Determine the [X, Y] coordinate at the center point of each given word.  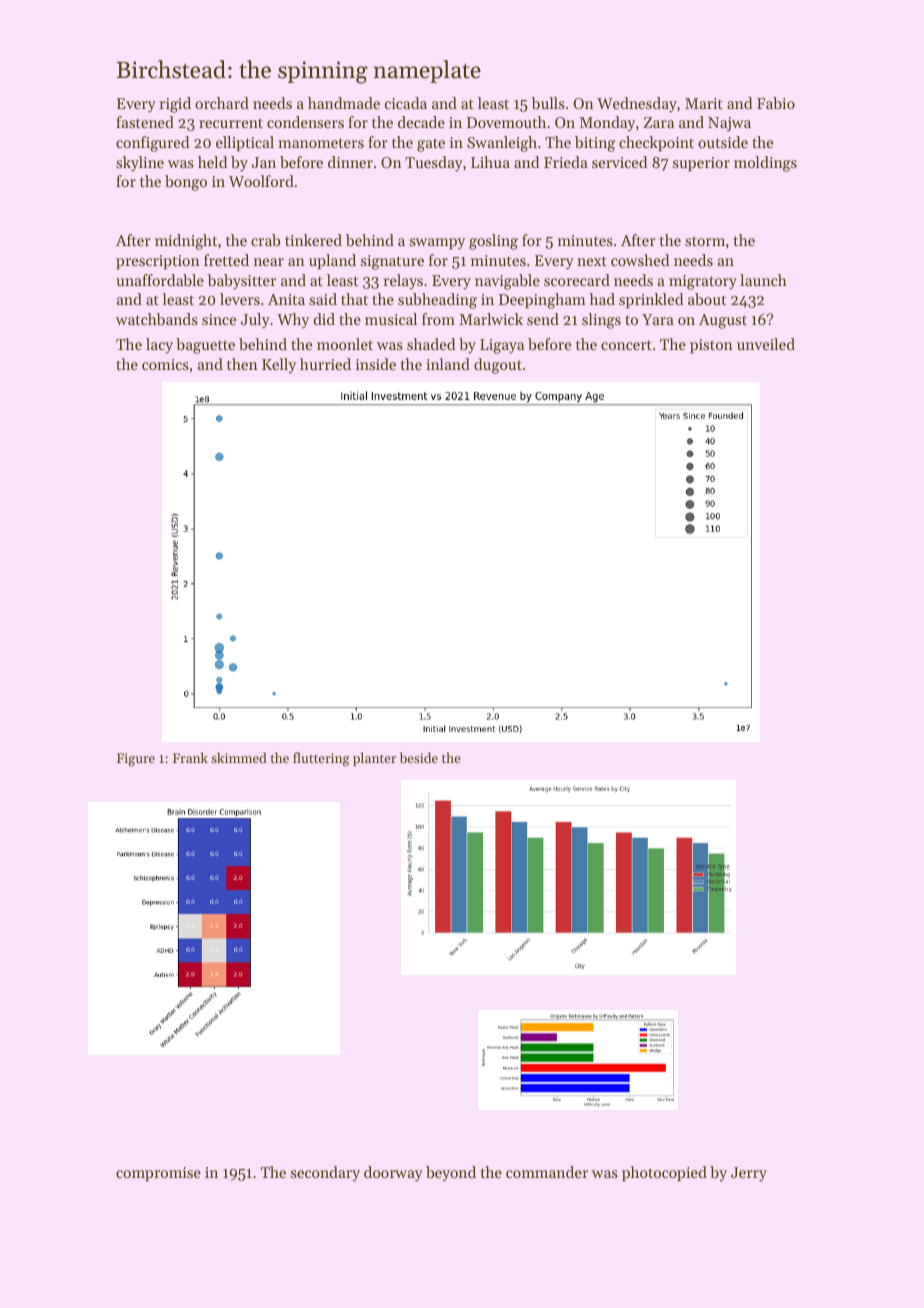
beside [419, 757]
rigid [175, 105]
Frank [190, 757]
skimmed [239, 757]
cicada [406, 103]
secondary [325, 1174]
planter [374, 759]
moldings [765, 164]
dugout [498, 366]
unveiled [766, 344]
